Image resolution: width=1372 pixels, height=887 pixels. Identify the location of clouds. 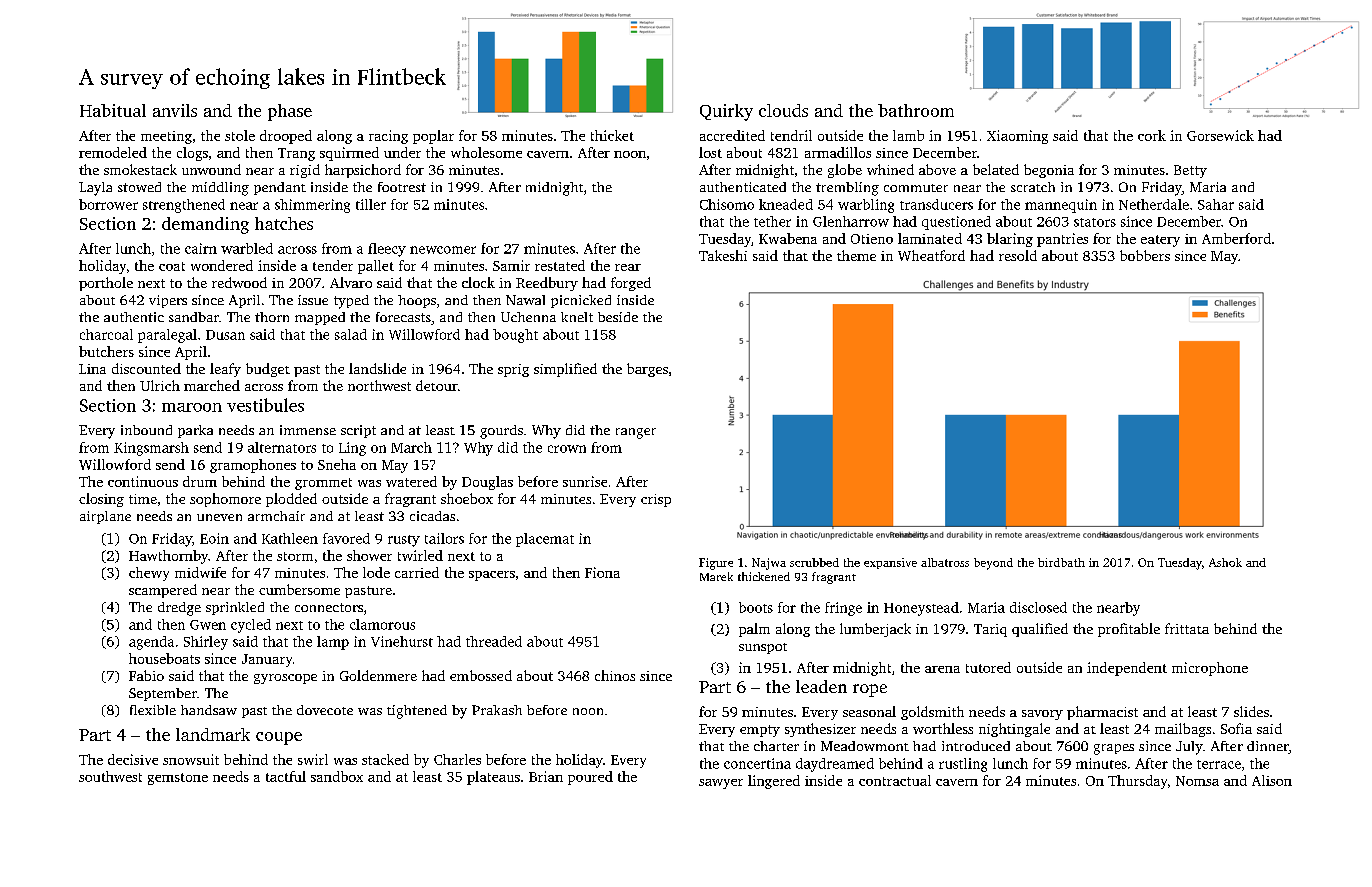
(783, 110).
